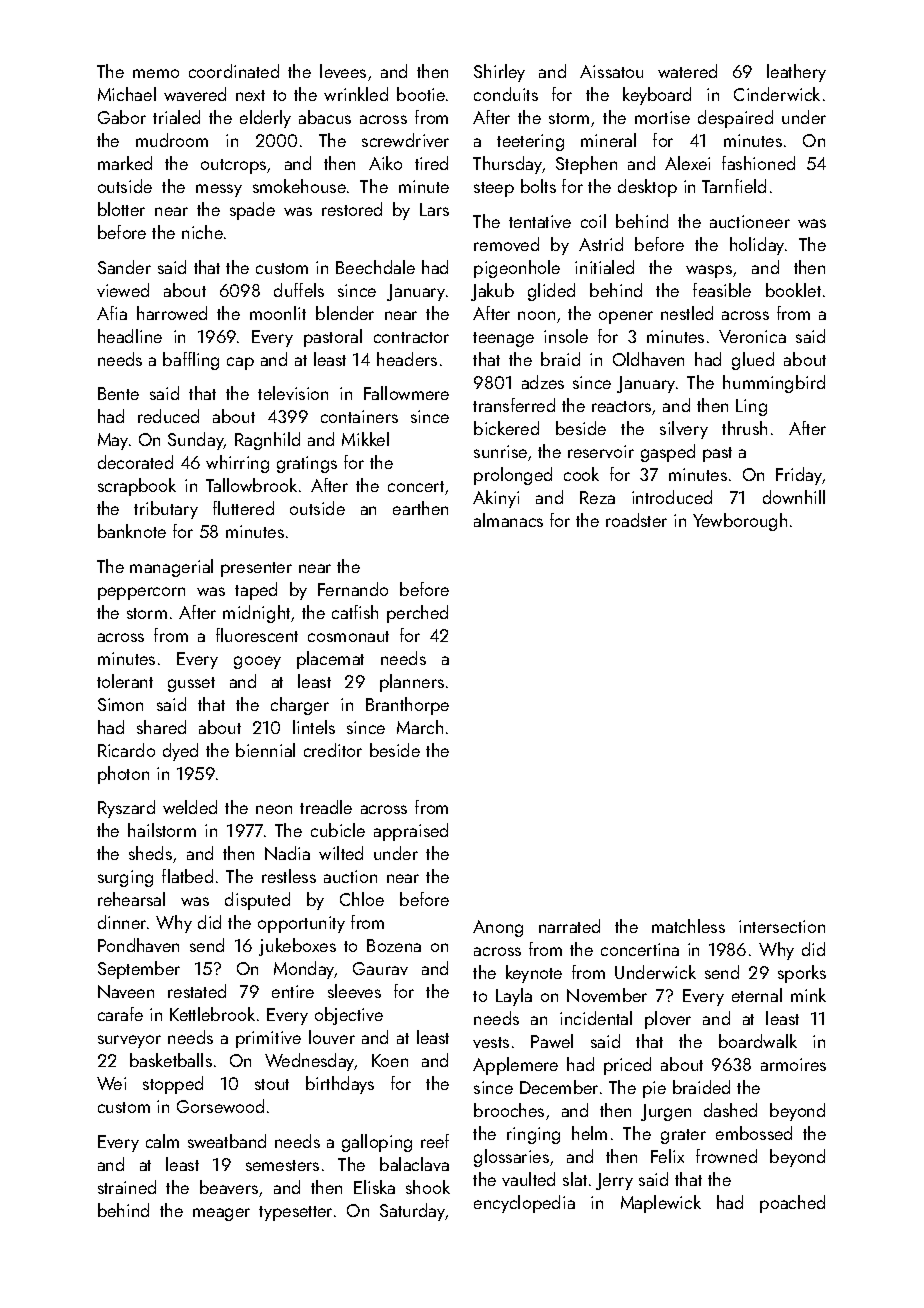 This page has height=1308, width=924. What do you see at coordinates (636, 520) in the page?
I see `roadster` at bounding box center [636, 520].
